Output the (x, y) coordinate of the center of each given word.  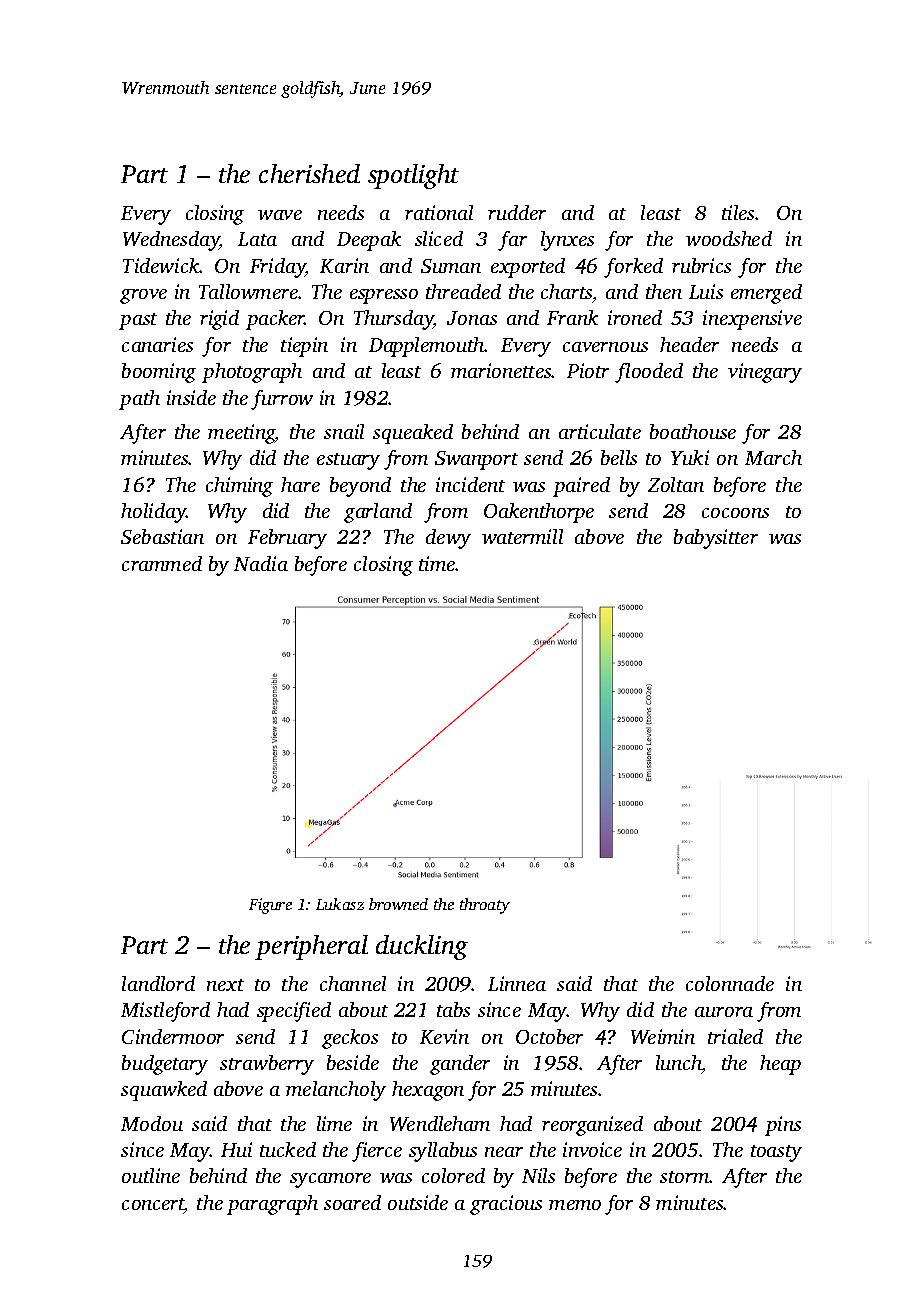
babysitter (716, 539)
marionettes (501, 370)
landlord (158, 983)
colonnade (730, 983)
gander (460, 1065)
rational (439, 212)
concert (153, 1205)
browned (398, 904)
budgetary (165, 1065)
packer (275, 320)
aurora (724, 1012)
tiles (739, 212)
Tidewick (161, 265)
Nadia (261, 563)
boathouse (693, 431)
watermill (522, 536)
